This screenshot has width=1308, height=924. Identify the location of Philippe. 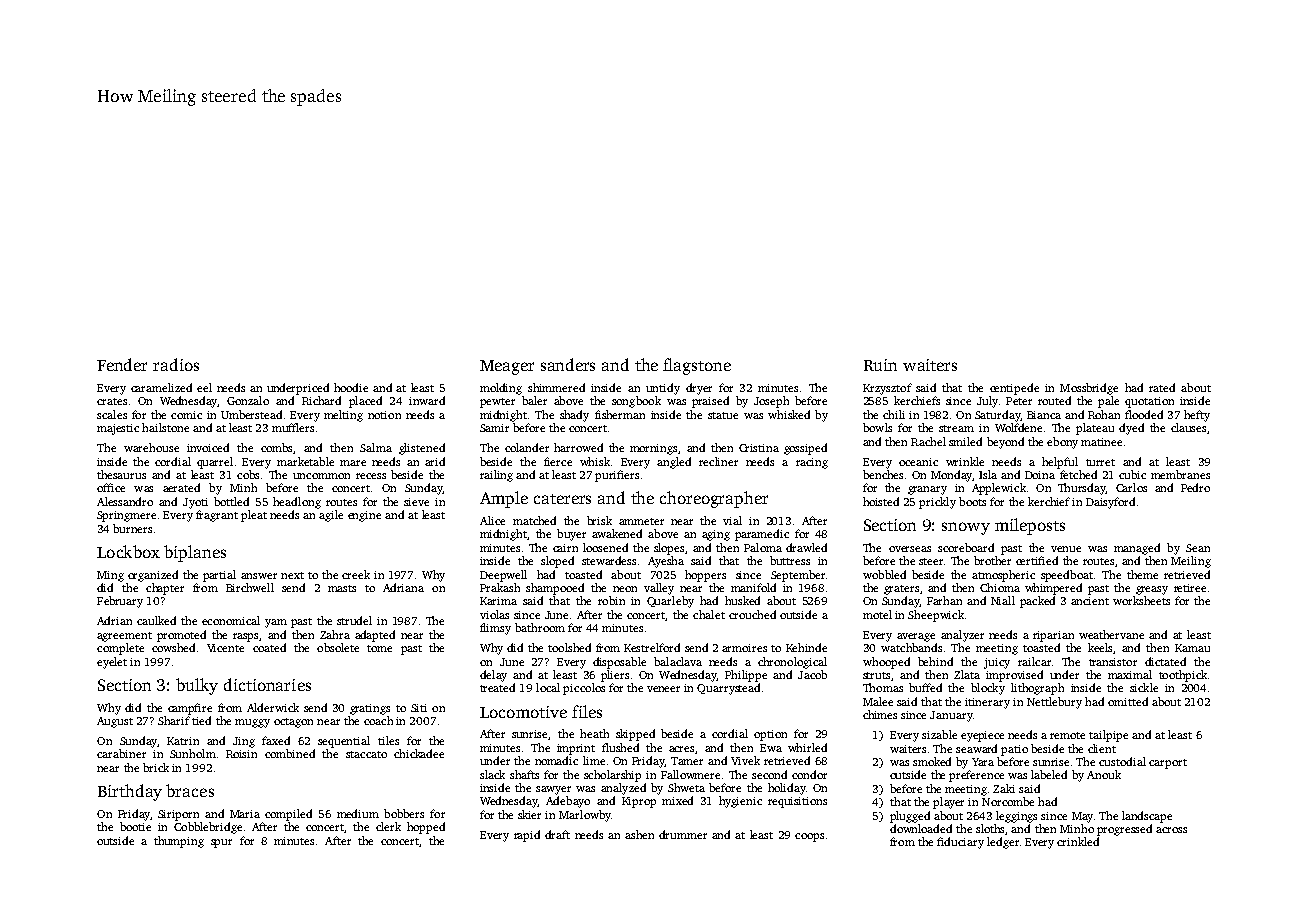
(746, 676).
